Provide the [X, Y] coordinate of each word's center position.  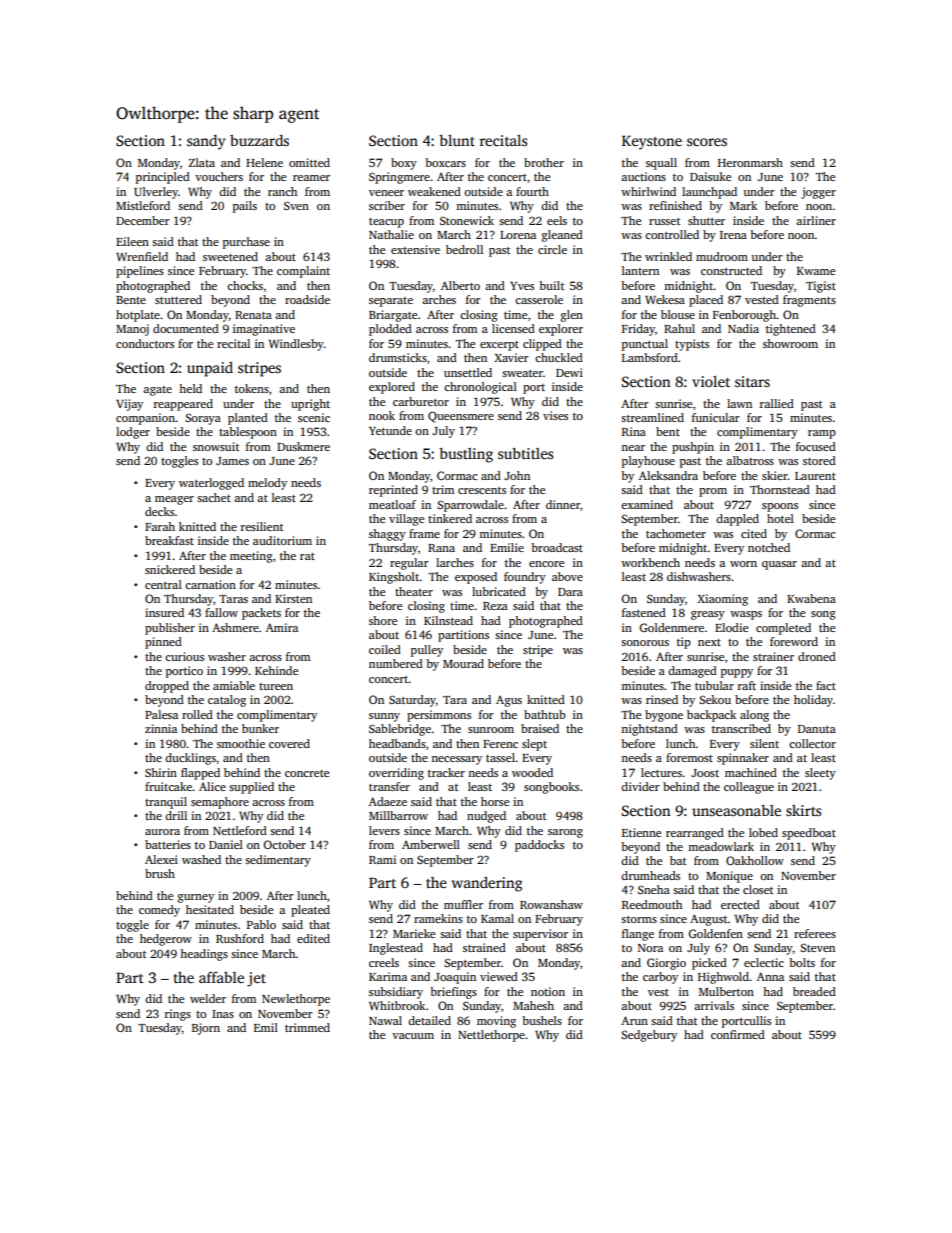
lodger [133, 433]
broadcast [557, 547]
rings [178, 1015]
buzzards [259, 140]
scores [707, 142]
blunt [457, 140]
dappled [737, 520]
